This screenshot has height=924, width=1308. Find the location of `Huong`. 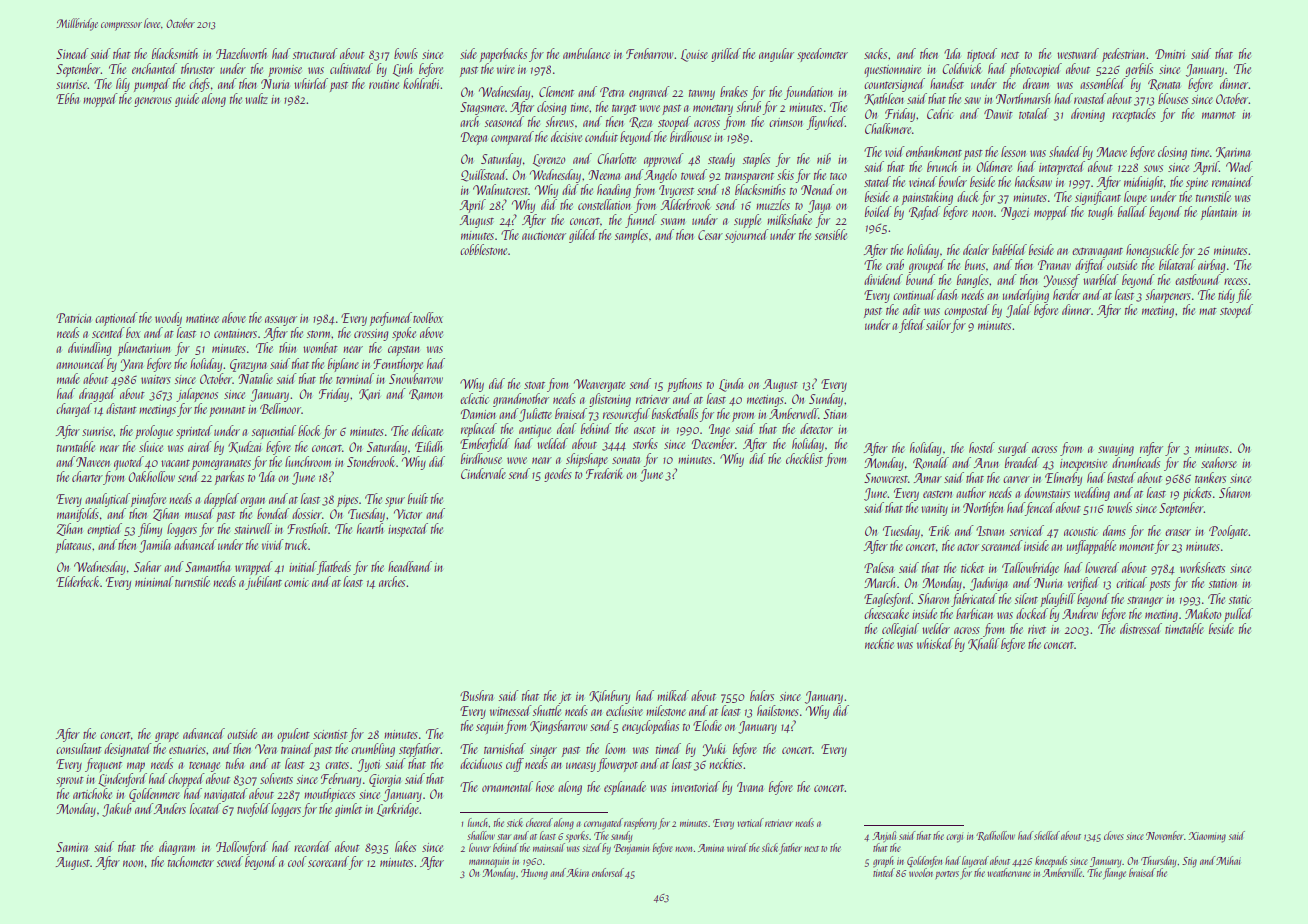

Huong is located at coordinates (534, 874).
